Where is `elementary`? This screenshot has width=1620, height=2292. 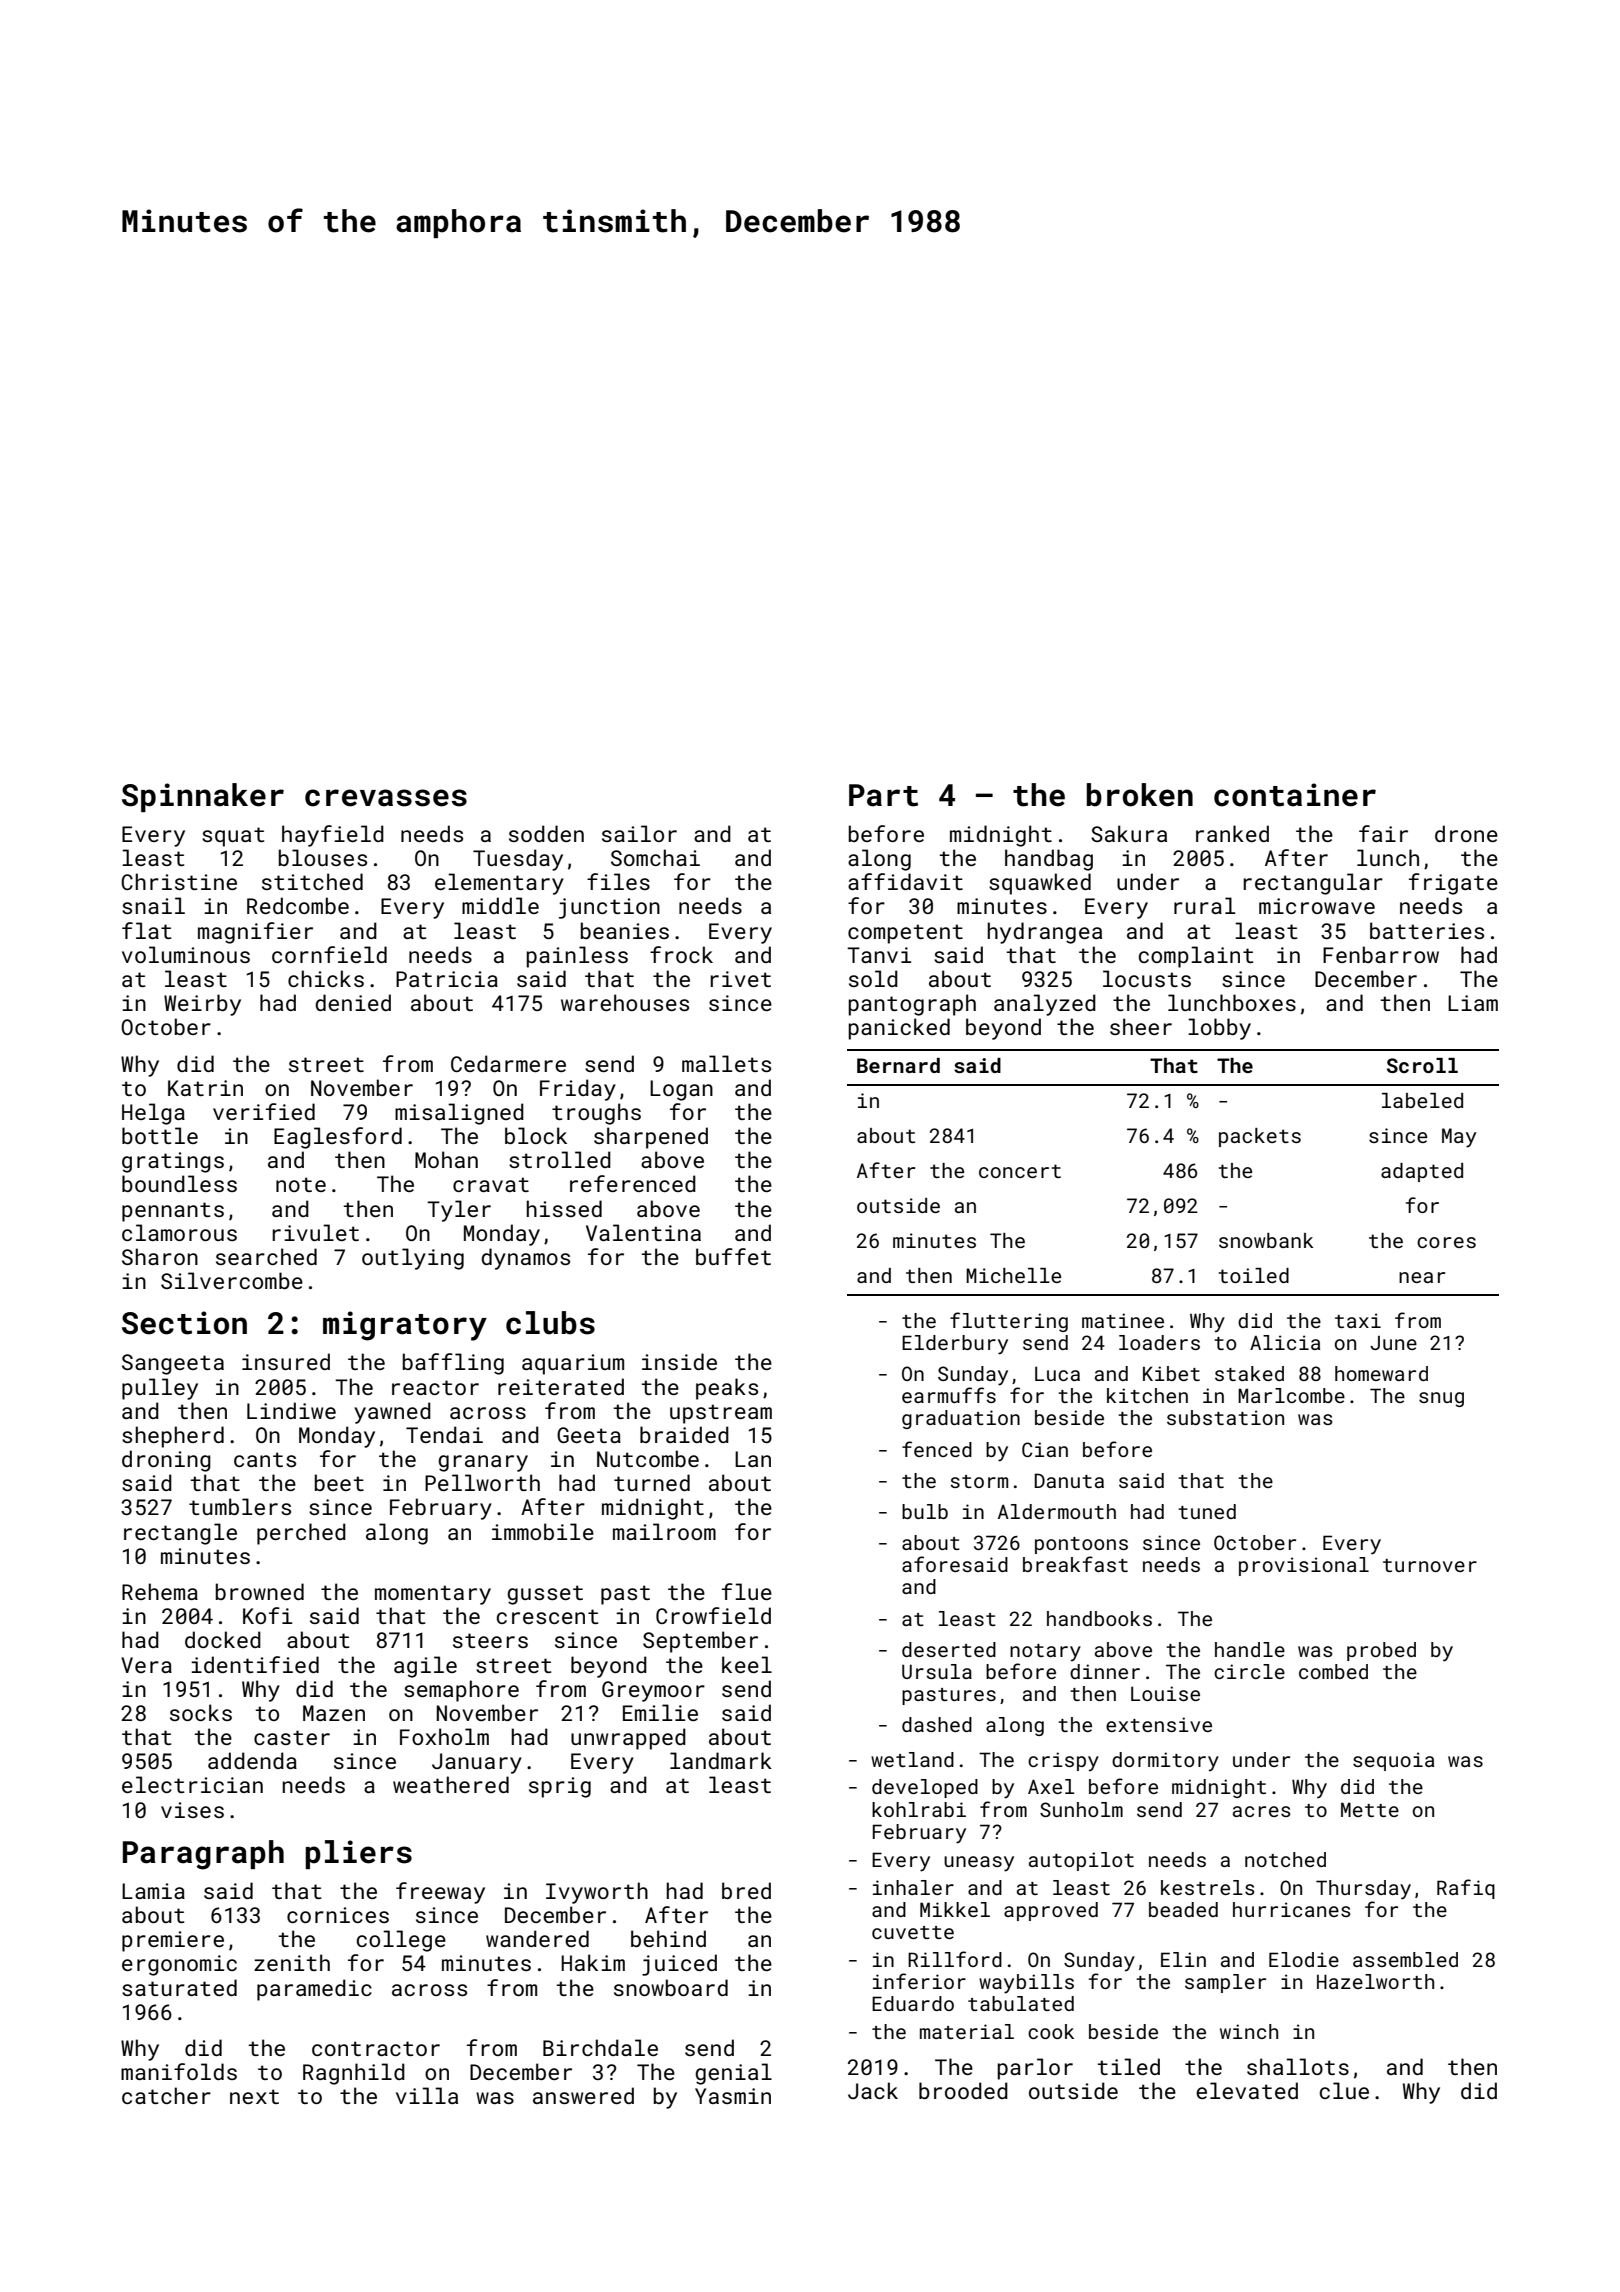 elementary is located at coordinates (499, 884).
